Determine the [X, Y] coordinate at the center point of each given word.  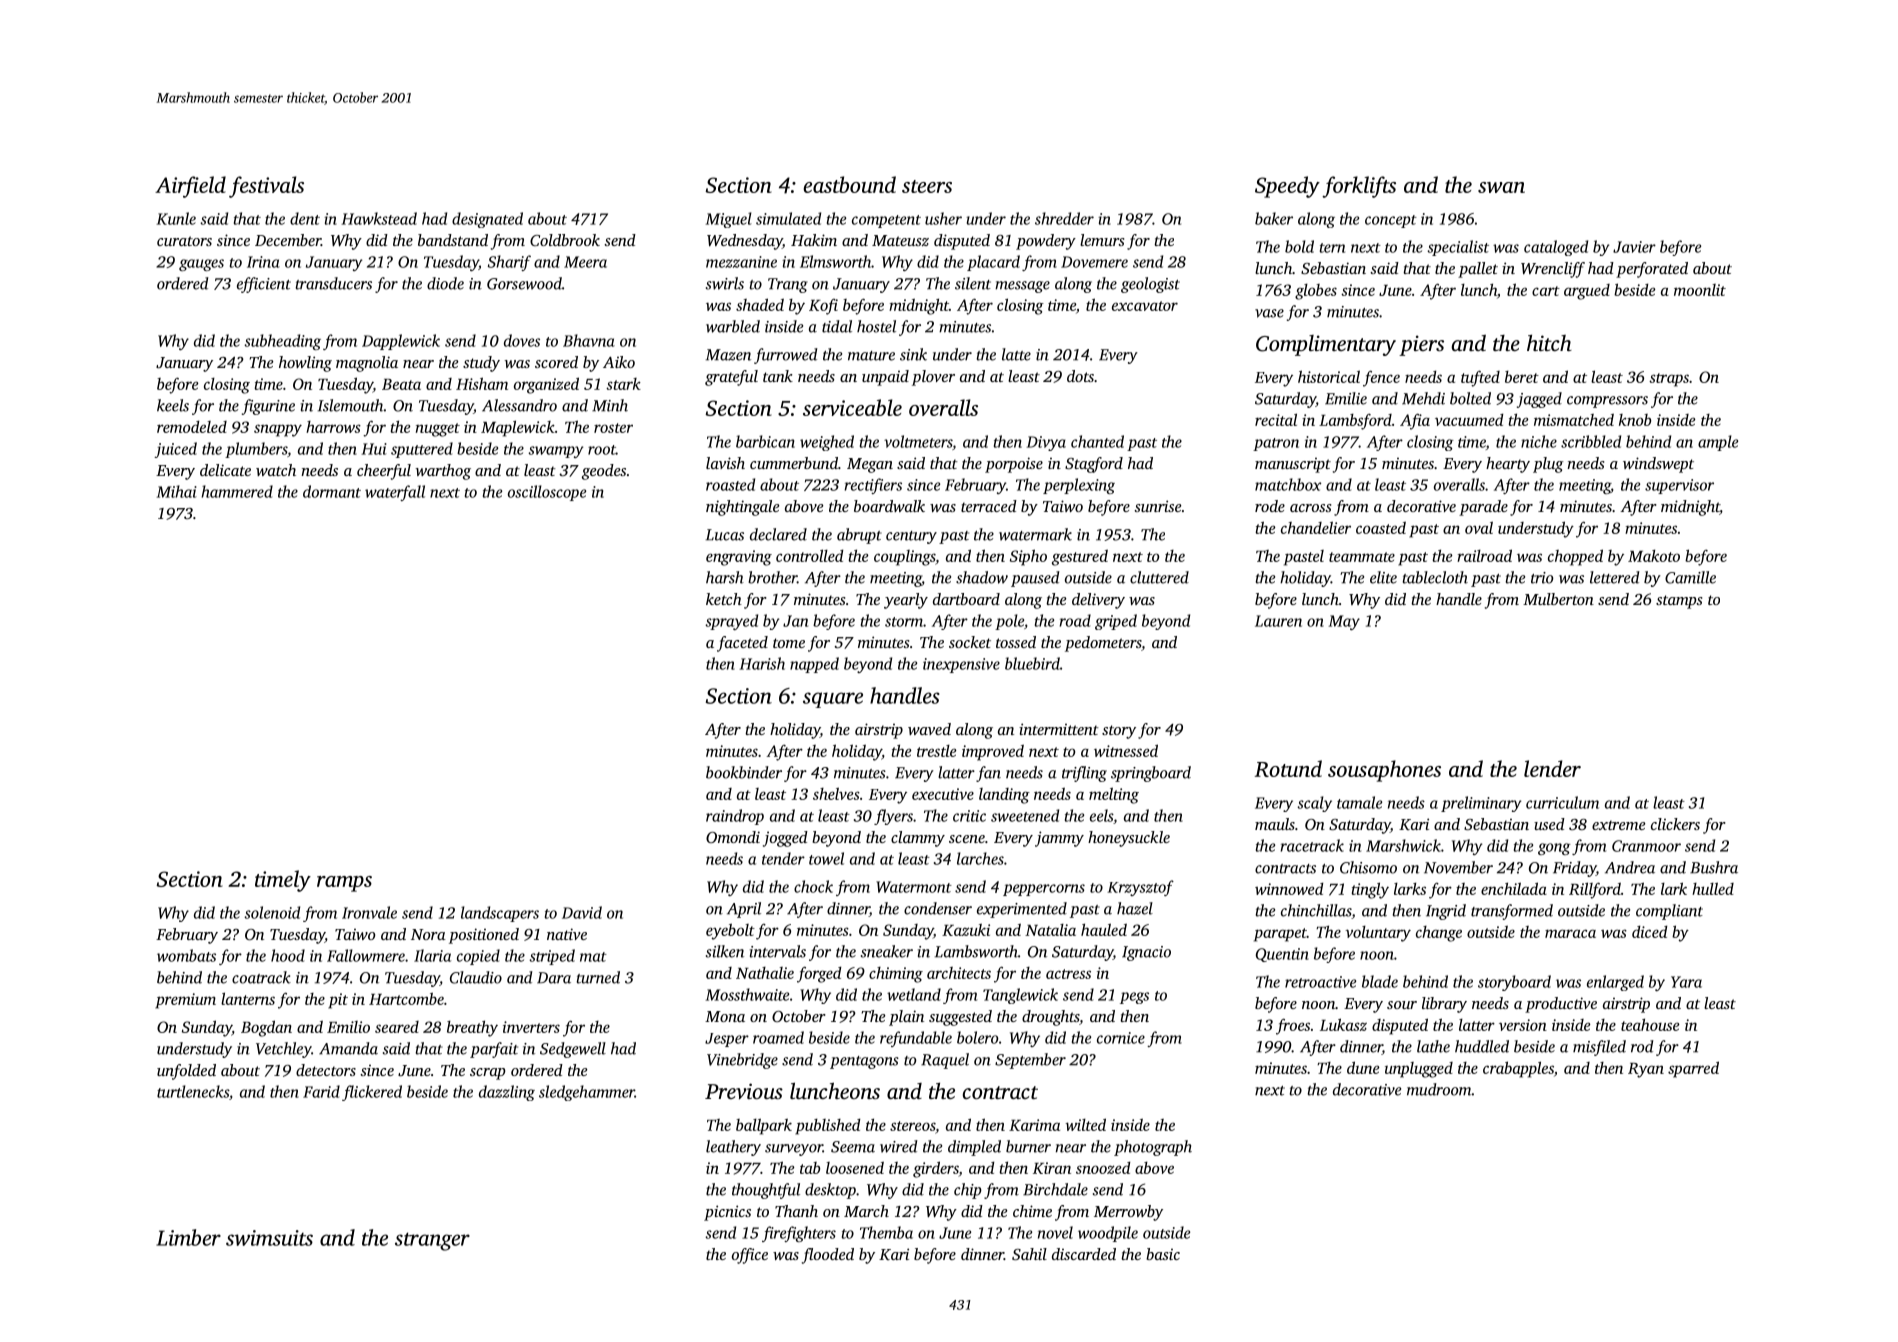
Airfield [190, 187]
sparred [1693, 1069]
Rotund [1288, 768]
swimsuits [269, 1238]
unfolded [186, 1072]
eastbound [850, 184]
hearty [1508, 465]
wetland [914, 994]
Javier [1634, 247]
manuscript [1293, 465]
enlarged [1615, 983]
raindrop [735, 817]
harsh [725, 577]
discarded [1084, 1254]
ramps [344, 884]
